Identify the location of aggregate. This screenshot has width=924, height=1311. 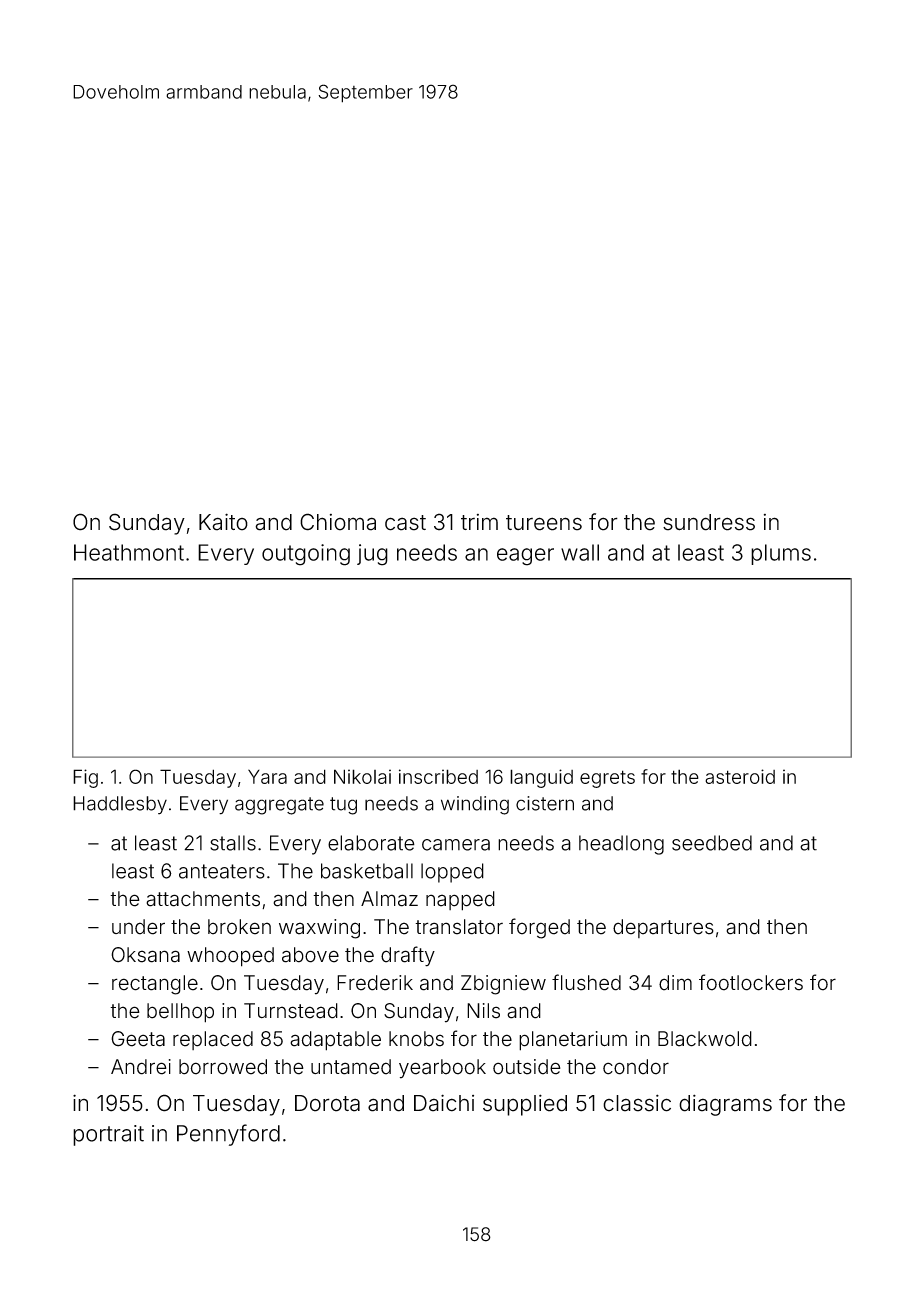
(279, 806).
